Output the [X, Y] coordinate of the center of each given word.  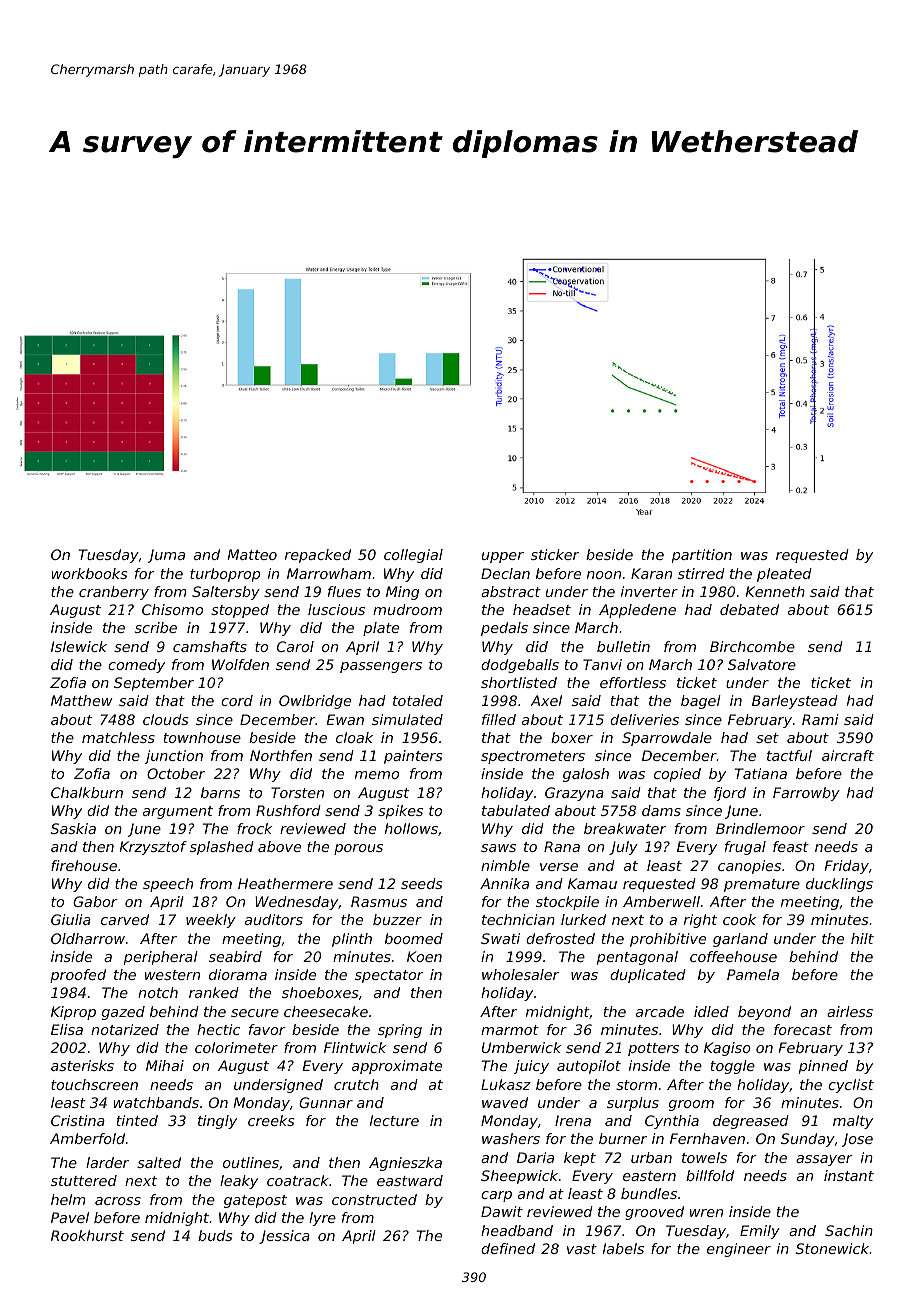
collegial [413, 556]
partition [702, 556]
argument [178, 812]
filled [499, 719]
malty [853, 1122]
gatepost [255, 1201]
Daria [535, 1157]
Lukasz [506, 1084]
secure [255, 1013]
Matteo [252, 554]
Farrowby [806, 794]
